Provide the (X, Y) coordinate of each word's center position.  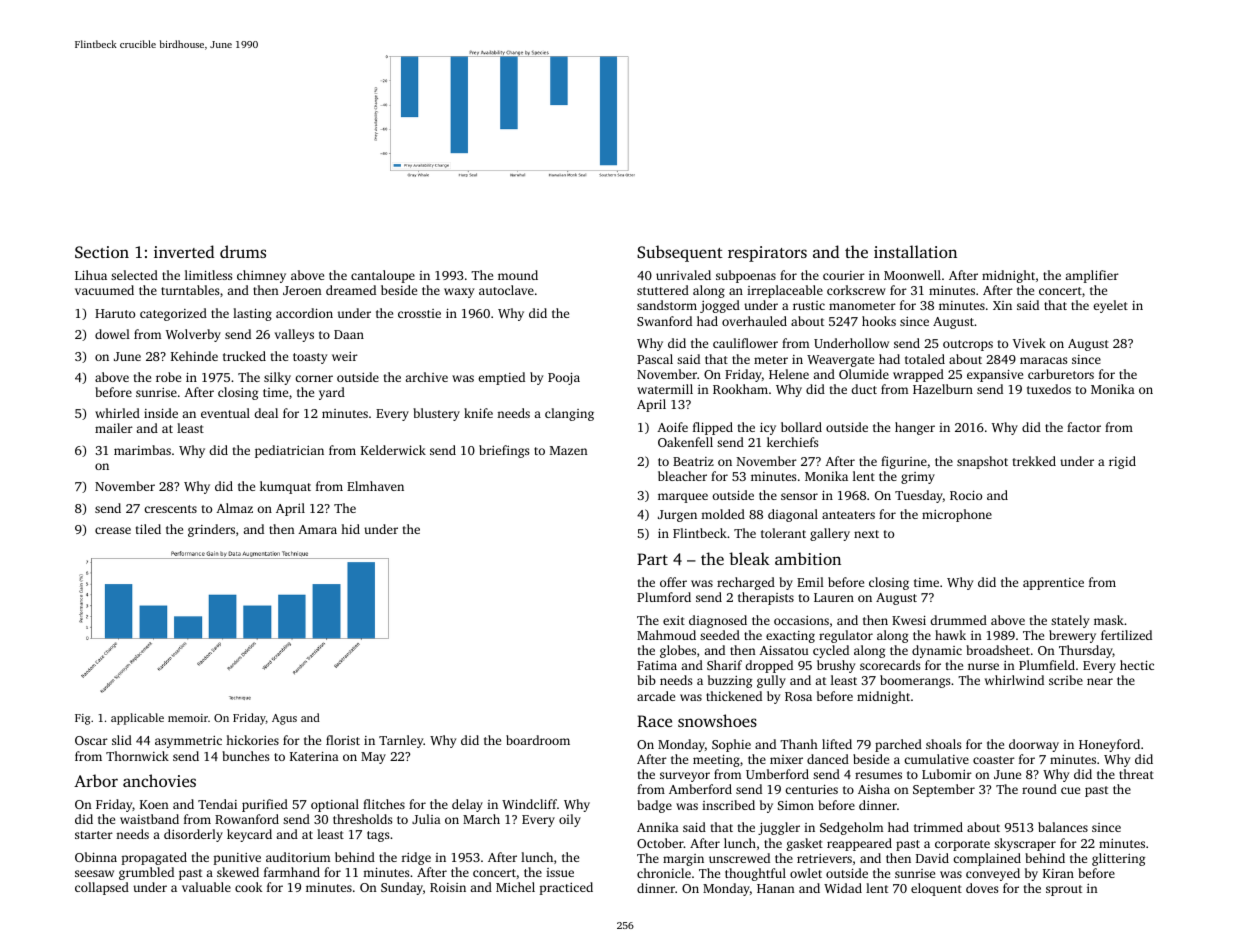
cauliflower (745, 343)
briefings (504, 451)
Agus (284, 719)
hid (350, 529)
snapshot (982, 462)
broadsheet (998, 650)
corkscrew (856, 290)
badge (654, 806)
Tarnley (401, 741)
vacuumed (104, 290)
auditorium (298, 857)
